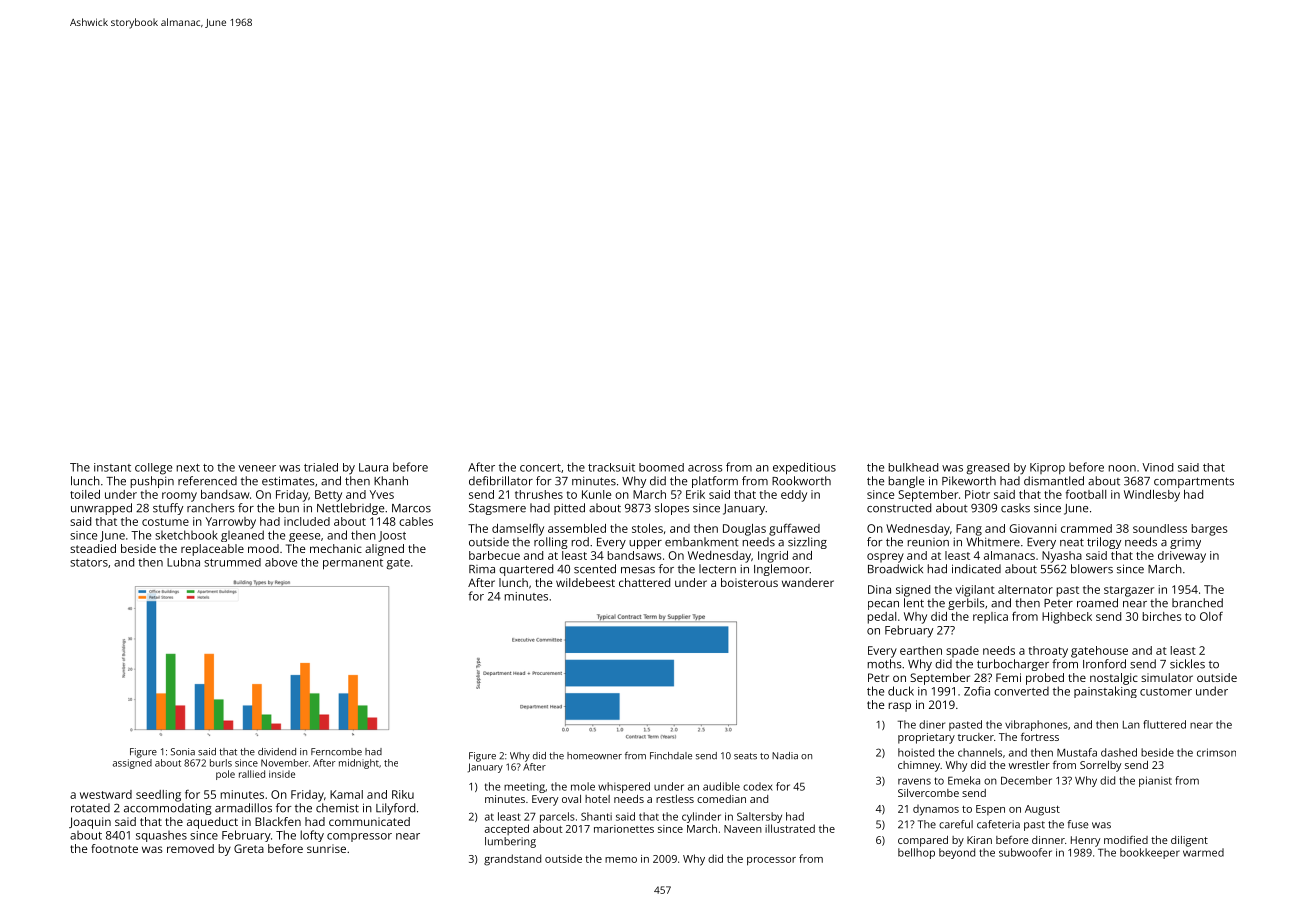 This document has width=1308, height=924. Describe the element at coordinates (1040, 736) in the document. I see `fortress` at that location.
